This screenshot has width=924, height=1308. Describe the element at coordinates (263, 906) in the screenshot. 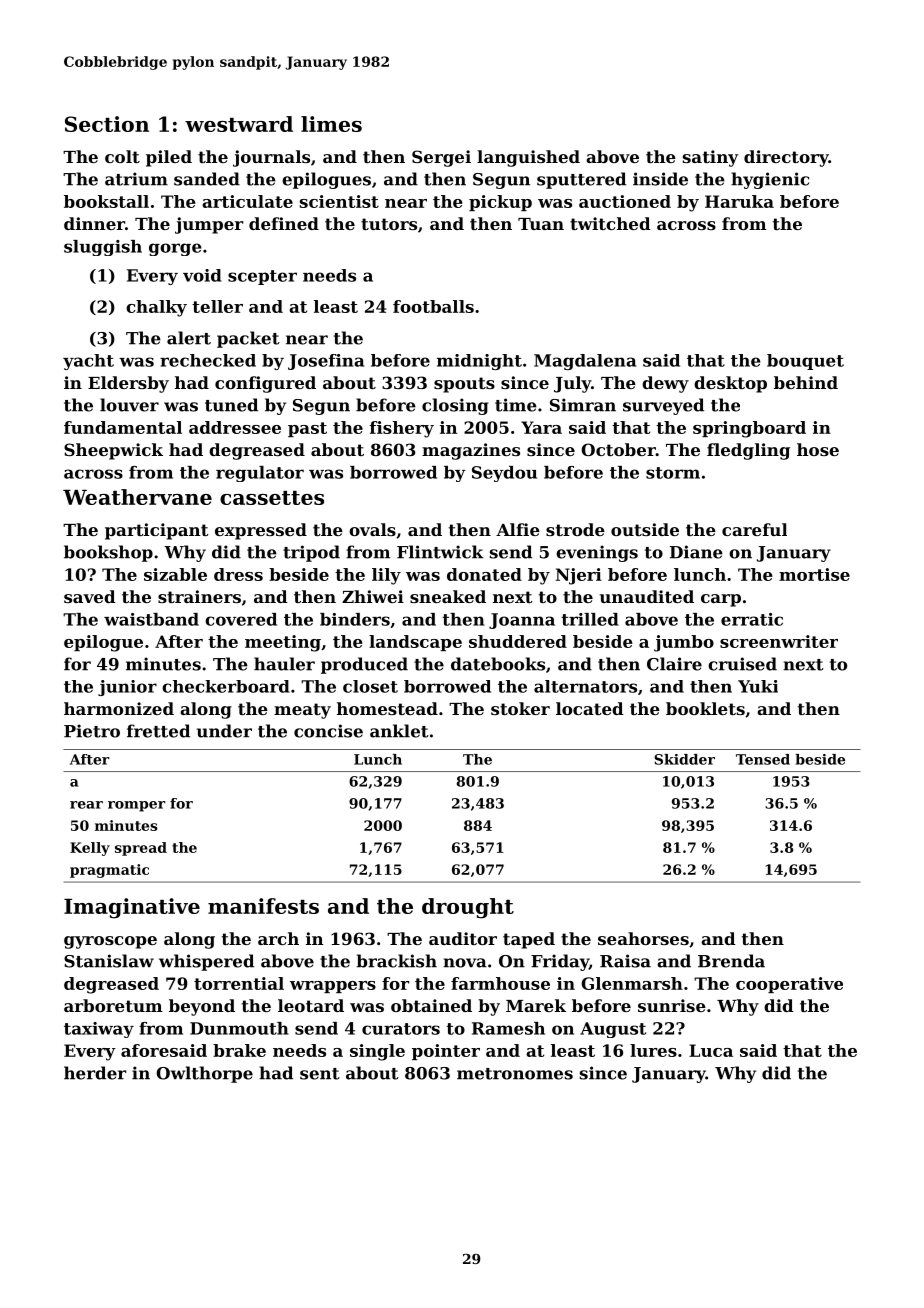

I see `manifests` at that location.
